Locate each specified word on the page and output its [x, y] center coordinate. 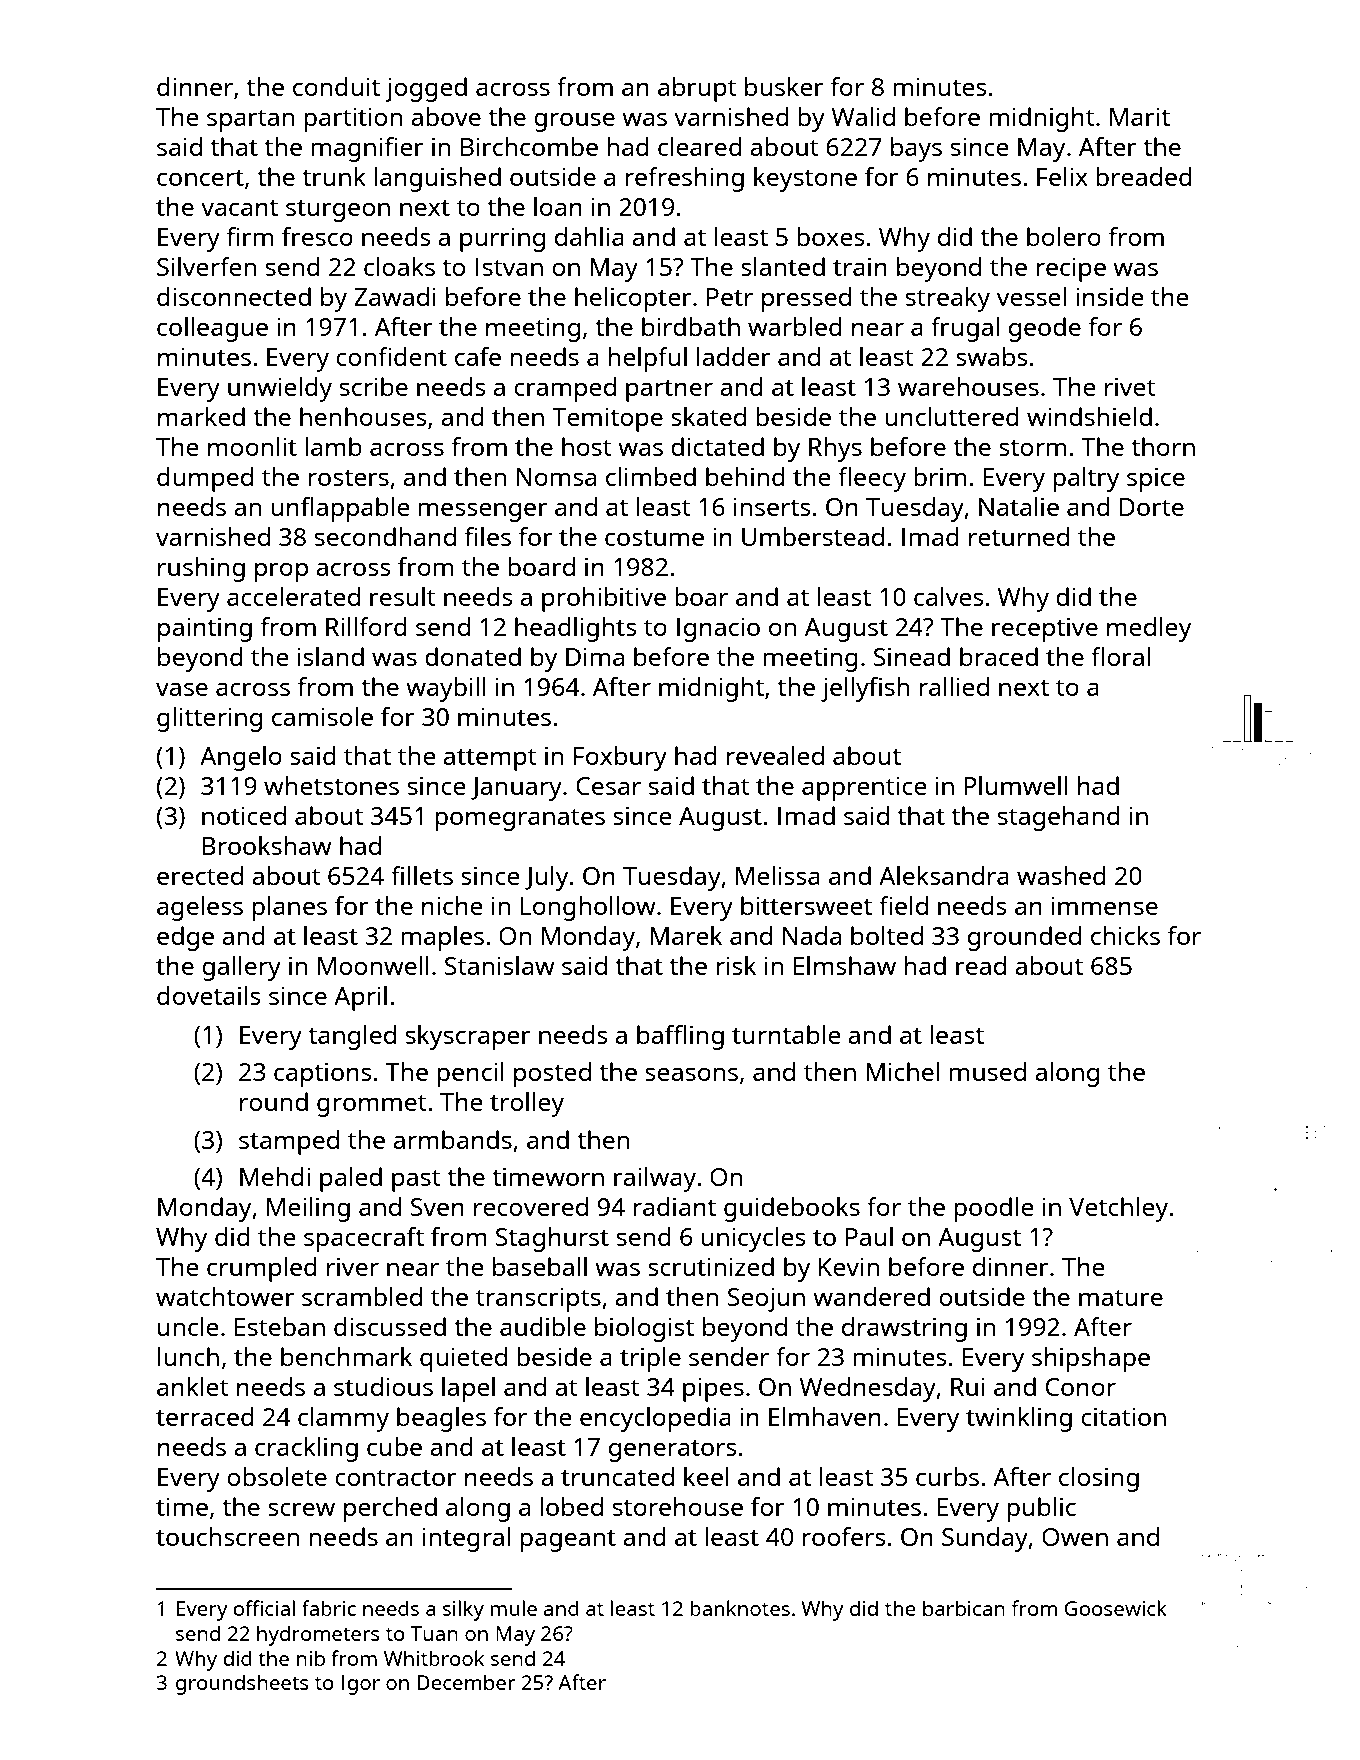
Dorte [1152, 507]
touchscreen [227, 1536]
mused [987, 1071]
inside [1109, 296]
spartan [250, 120]
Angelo [241, 758]
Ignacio [718, 629]
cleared [700, 146]
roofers [844, 1536]
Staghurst [552, 1239]
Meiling [308, 1209]
